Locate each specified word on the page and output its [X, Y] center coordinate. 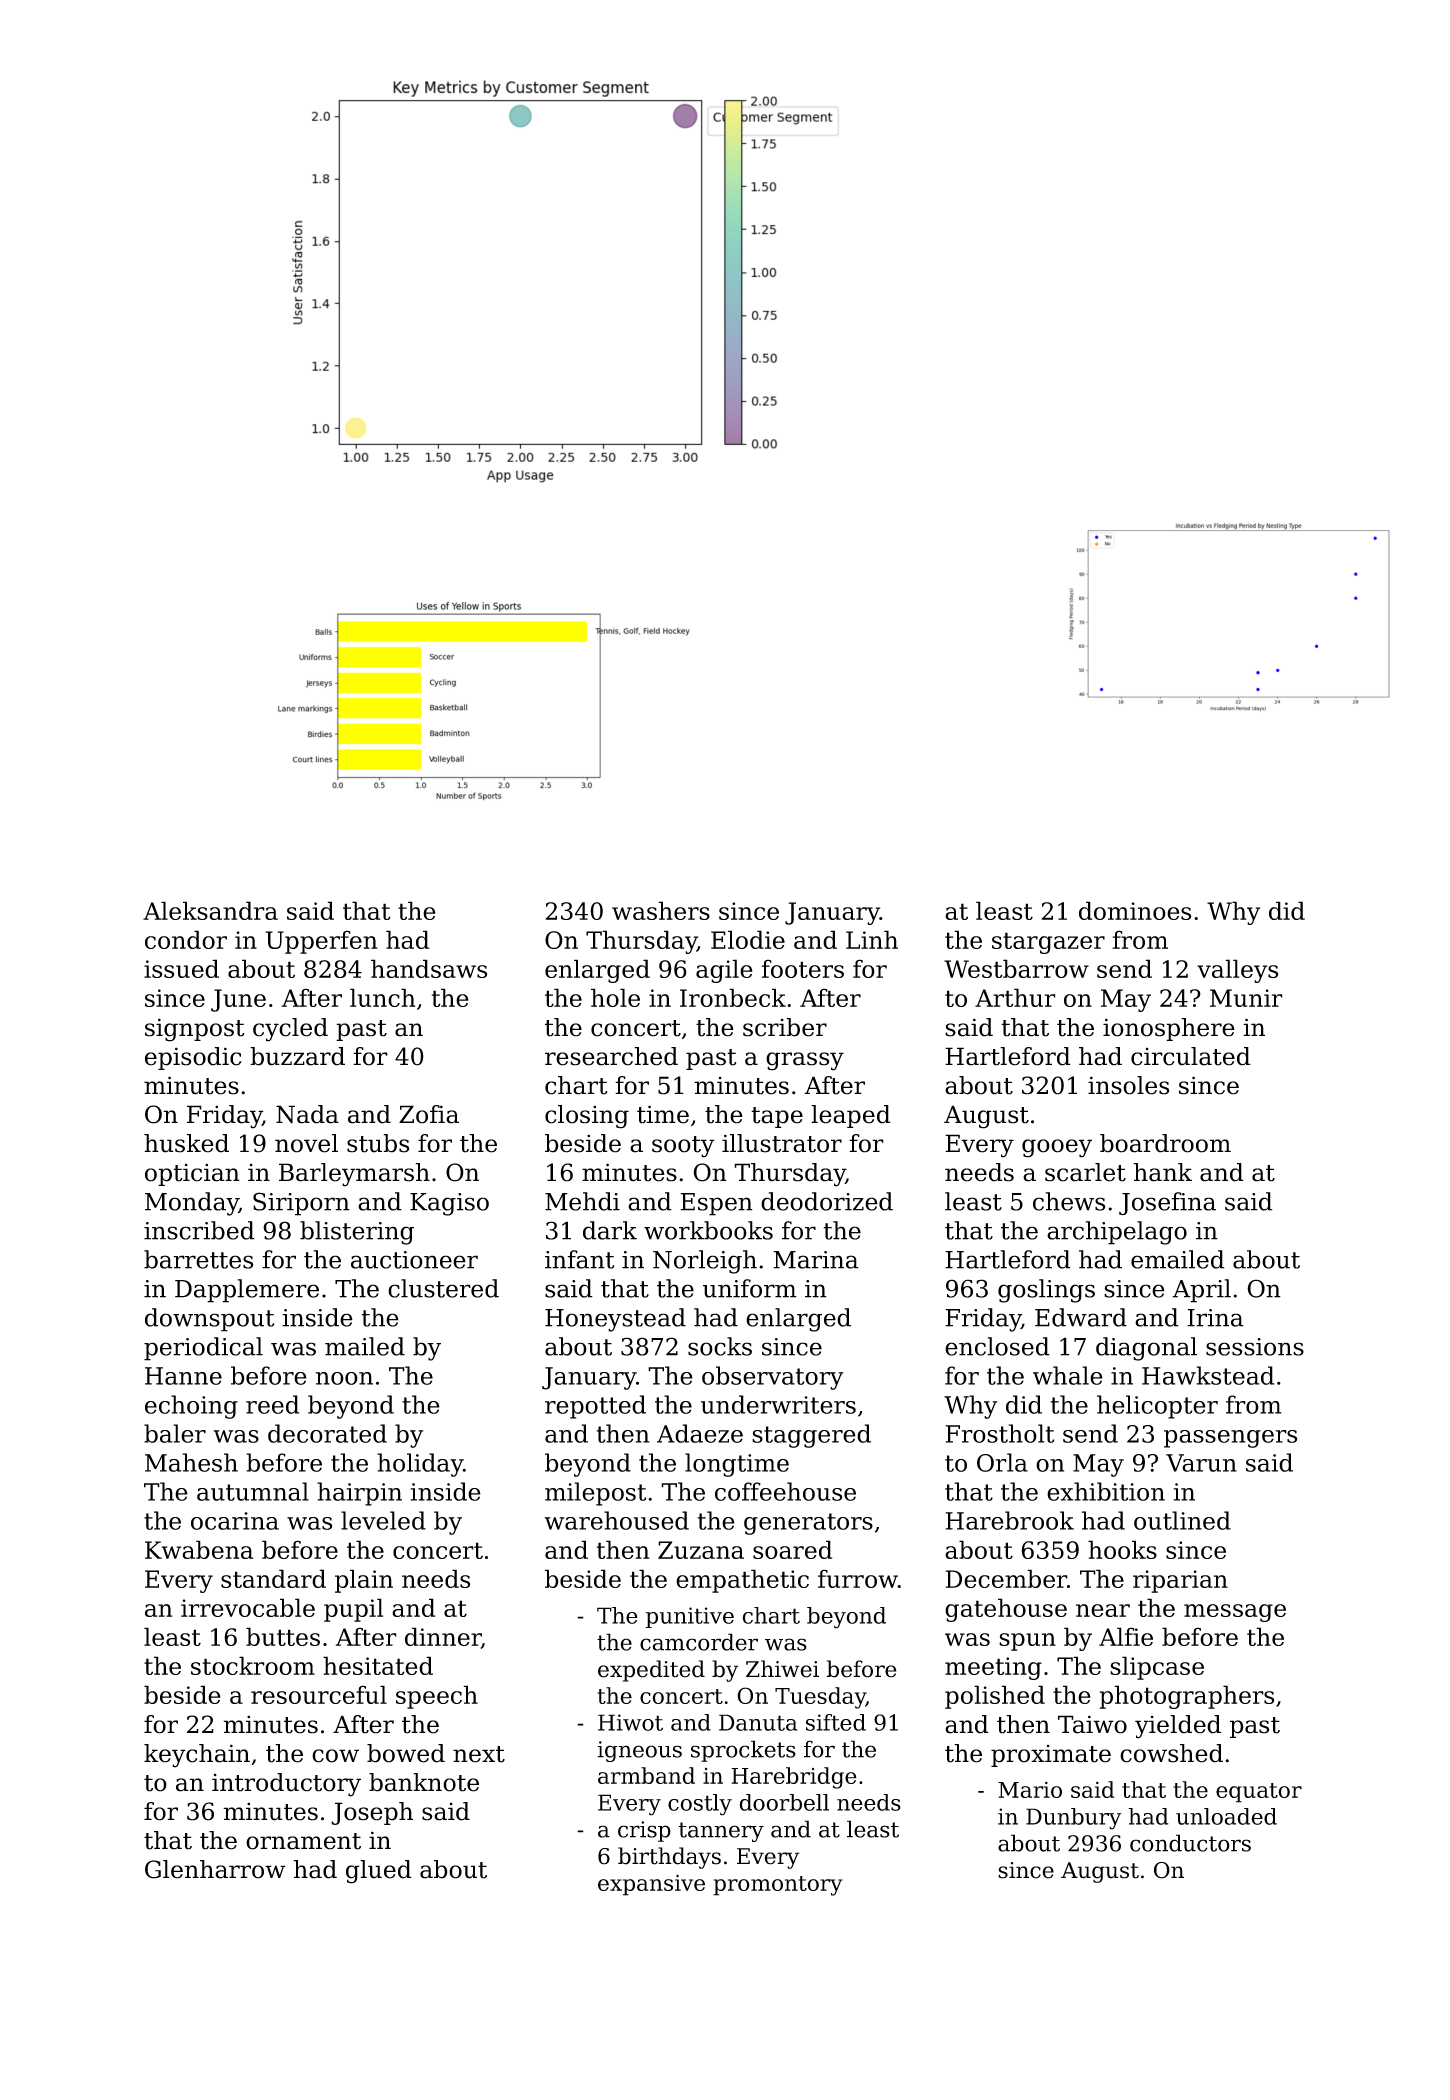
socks [720, 1346]
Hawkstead [1208, 1375]
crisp [644, 1831]
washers [661, 910]
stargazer [1048, 943]
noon [344, 1378]
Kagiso [449, 1204]
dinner [443, 1636]
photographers [1187, 1697]
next [479, 1754]
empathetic [742, 1581]
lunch [382, 997]
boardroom [1165, 1143]
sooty [683, 1147]
